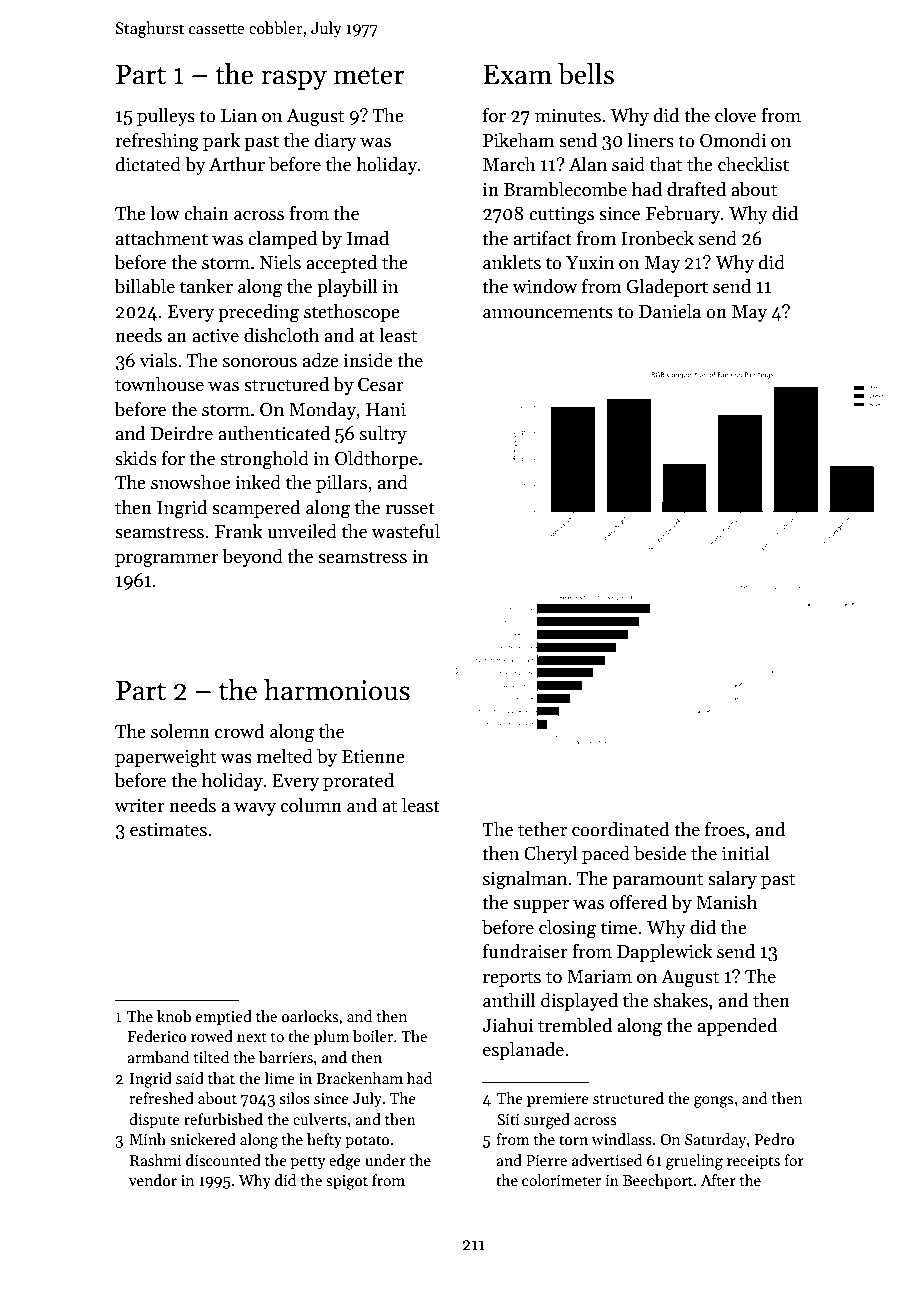  Describe the element at coordinates (148, 164) in the screenshot. I see `dictated` at that location.
